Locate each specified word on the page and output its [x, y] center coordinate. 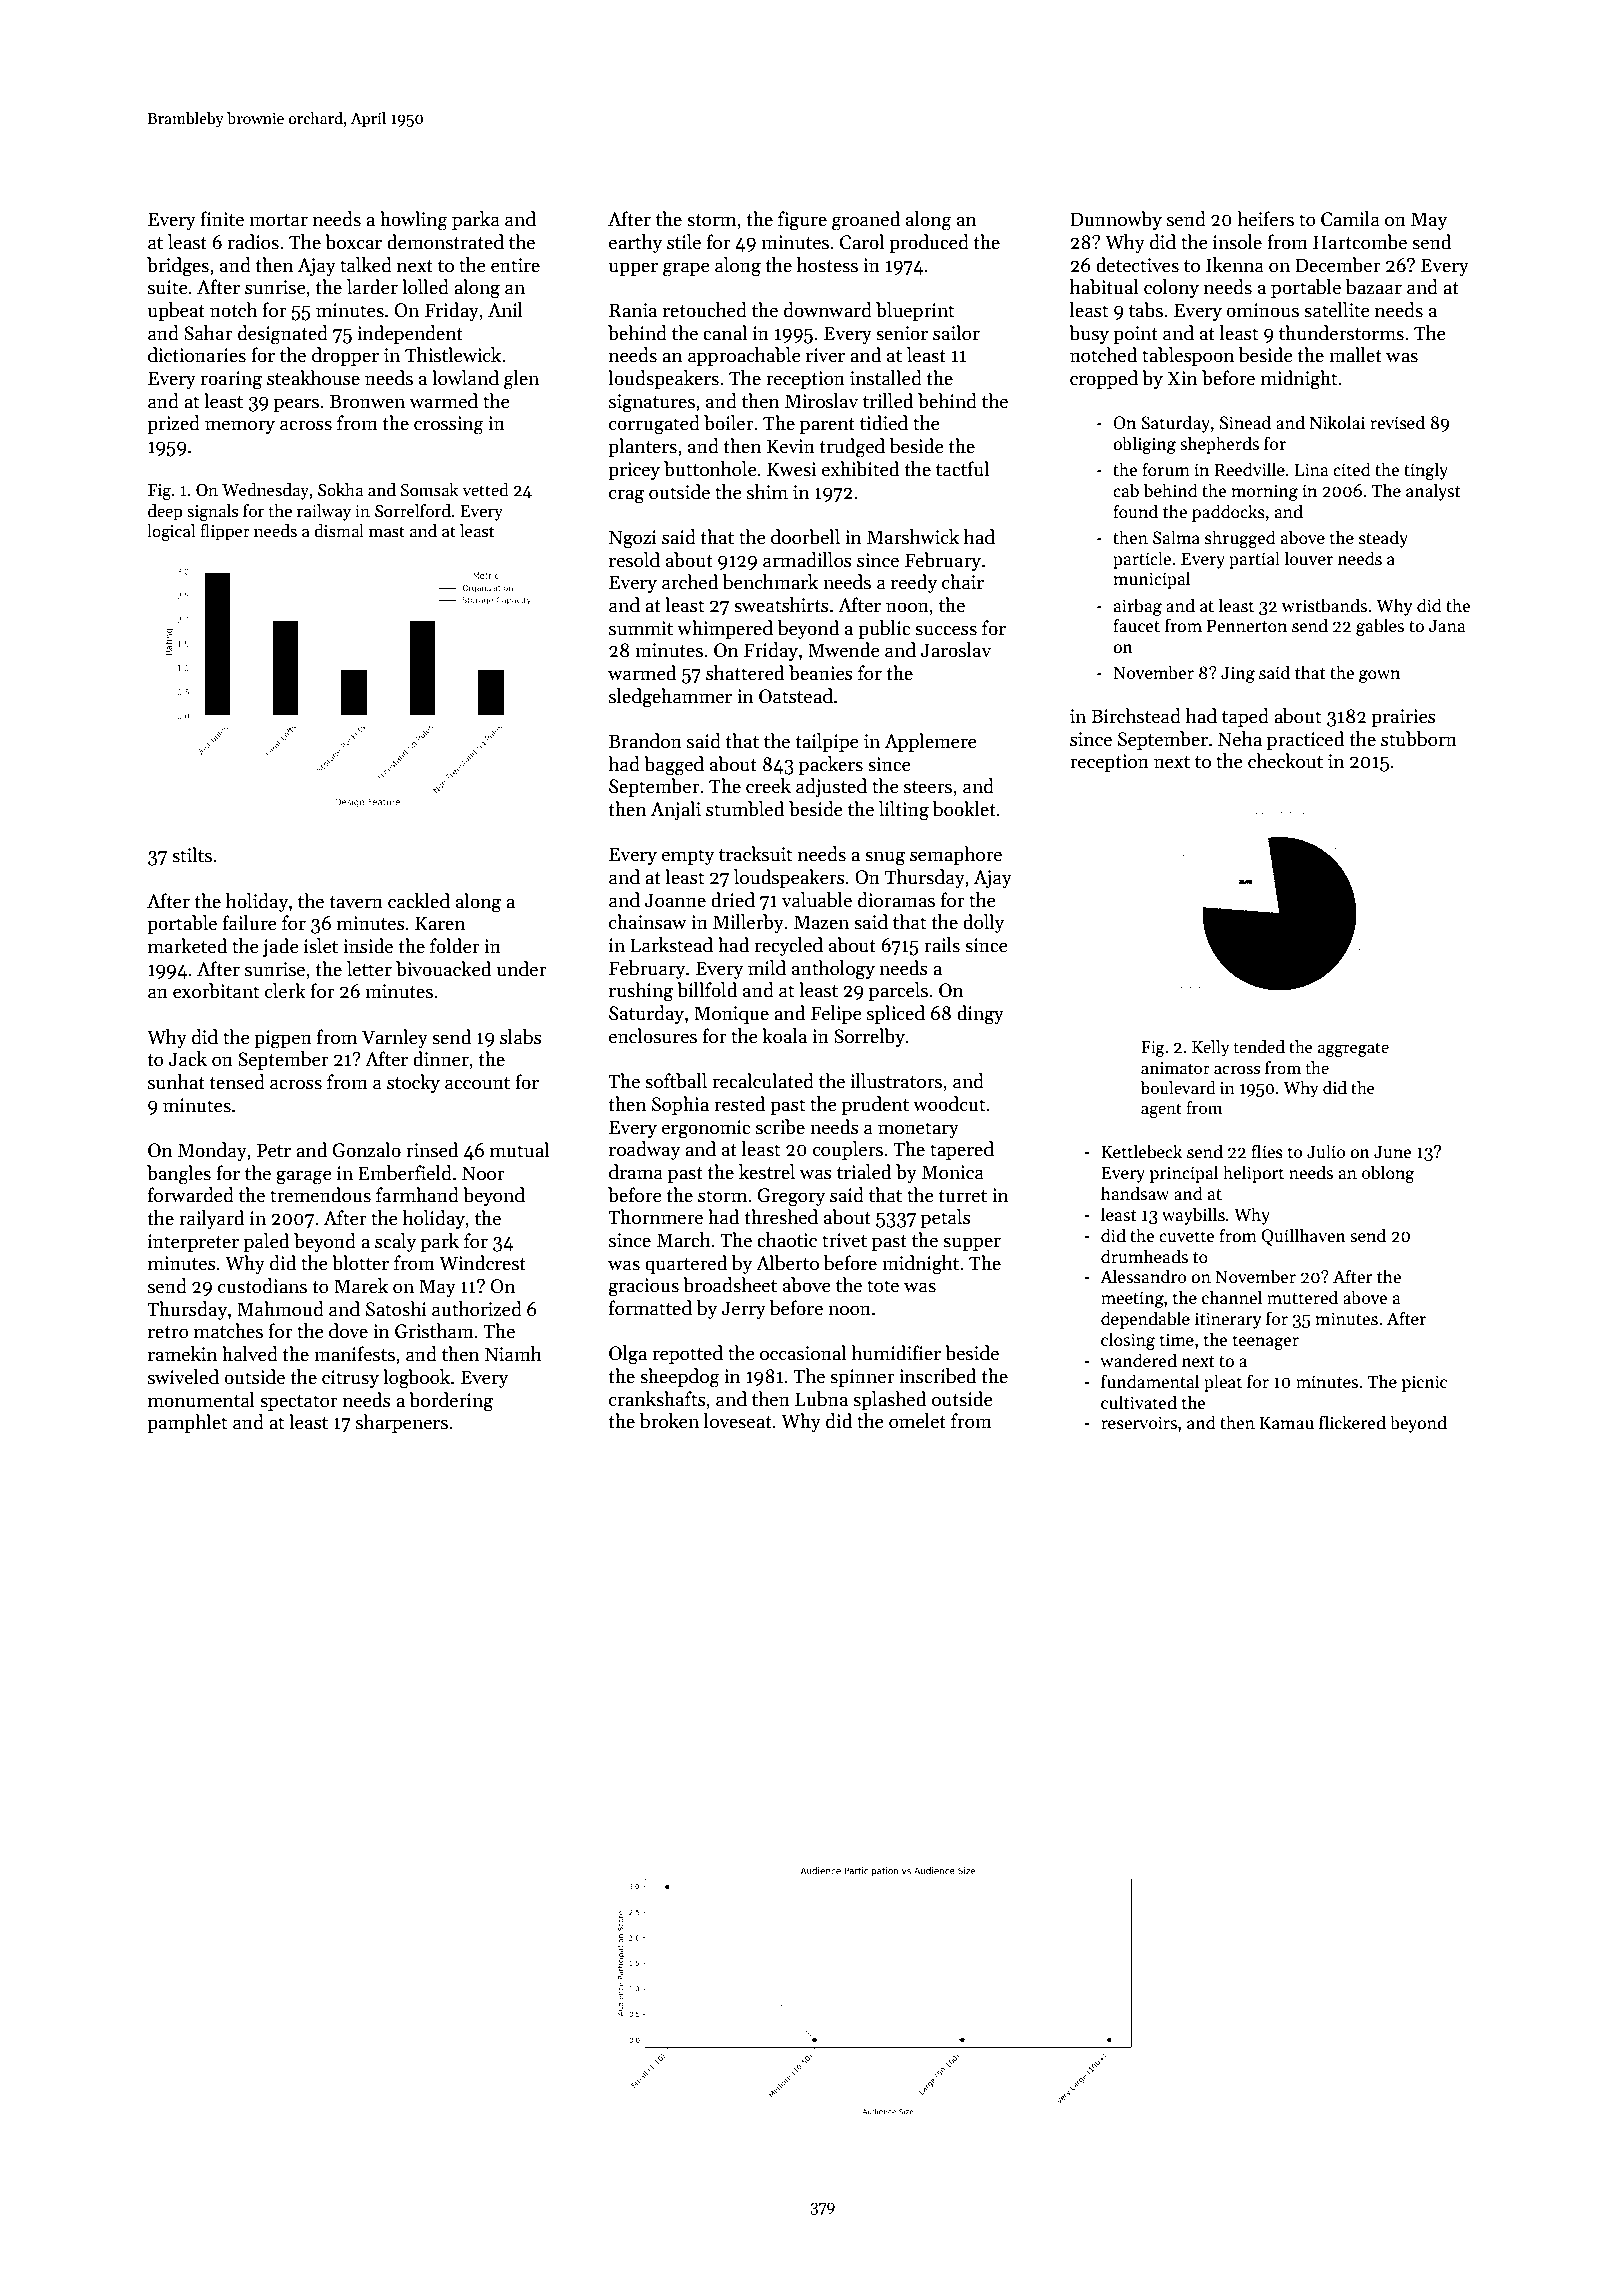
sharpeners [402, 1423]
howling [414, 221]
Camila [1350, 219]
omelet [917, 1421]
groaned [866, 221]
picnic [1424, 1383]
